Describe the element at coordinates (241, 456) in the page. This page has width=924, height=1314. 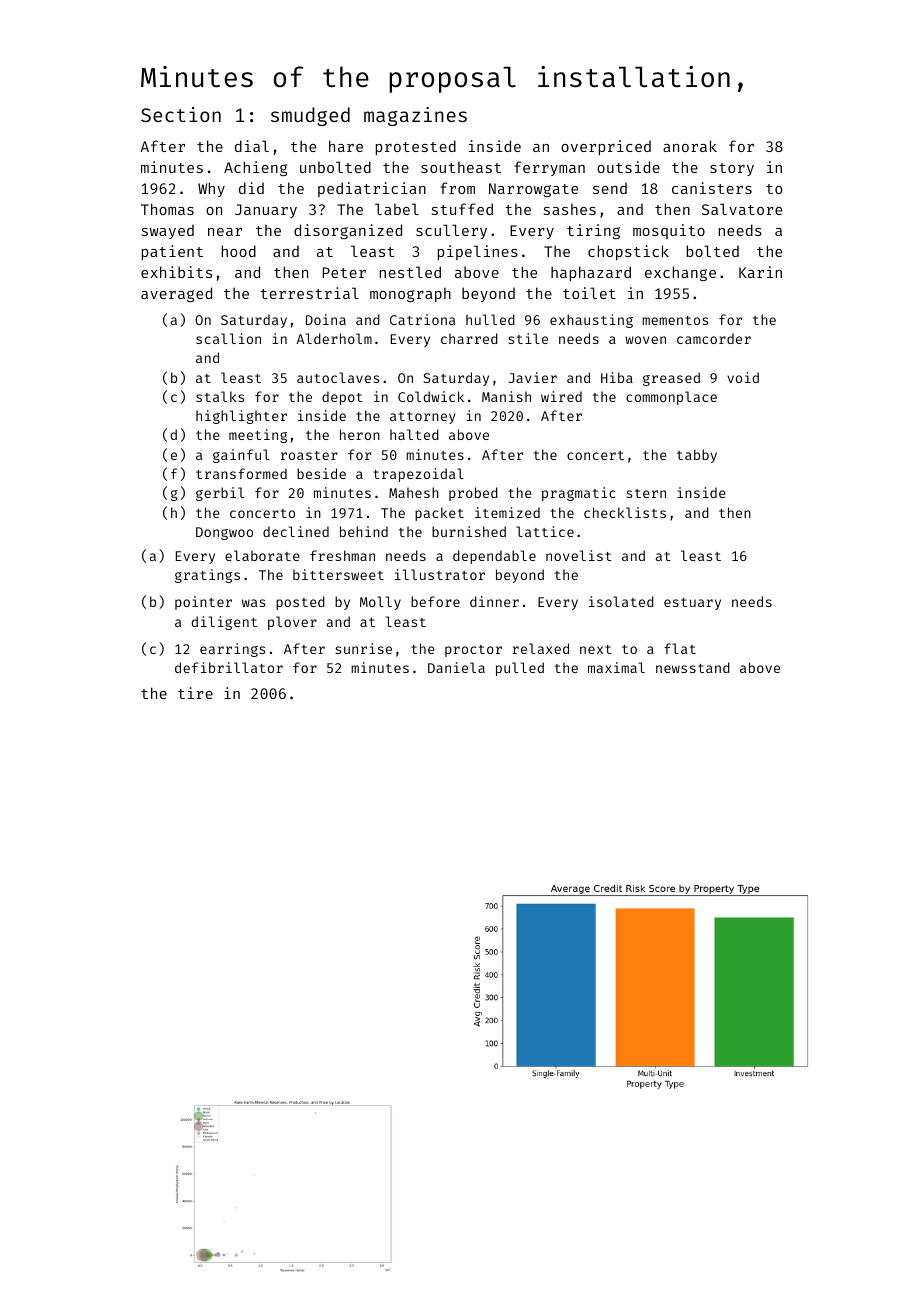
I see `gainful` at that location.
